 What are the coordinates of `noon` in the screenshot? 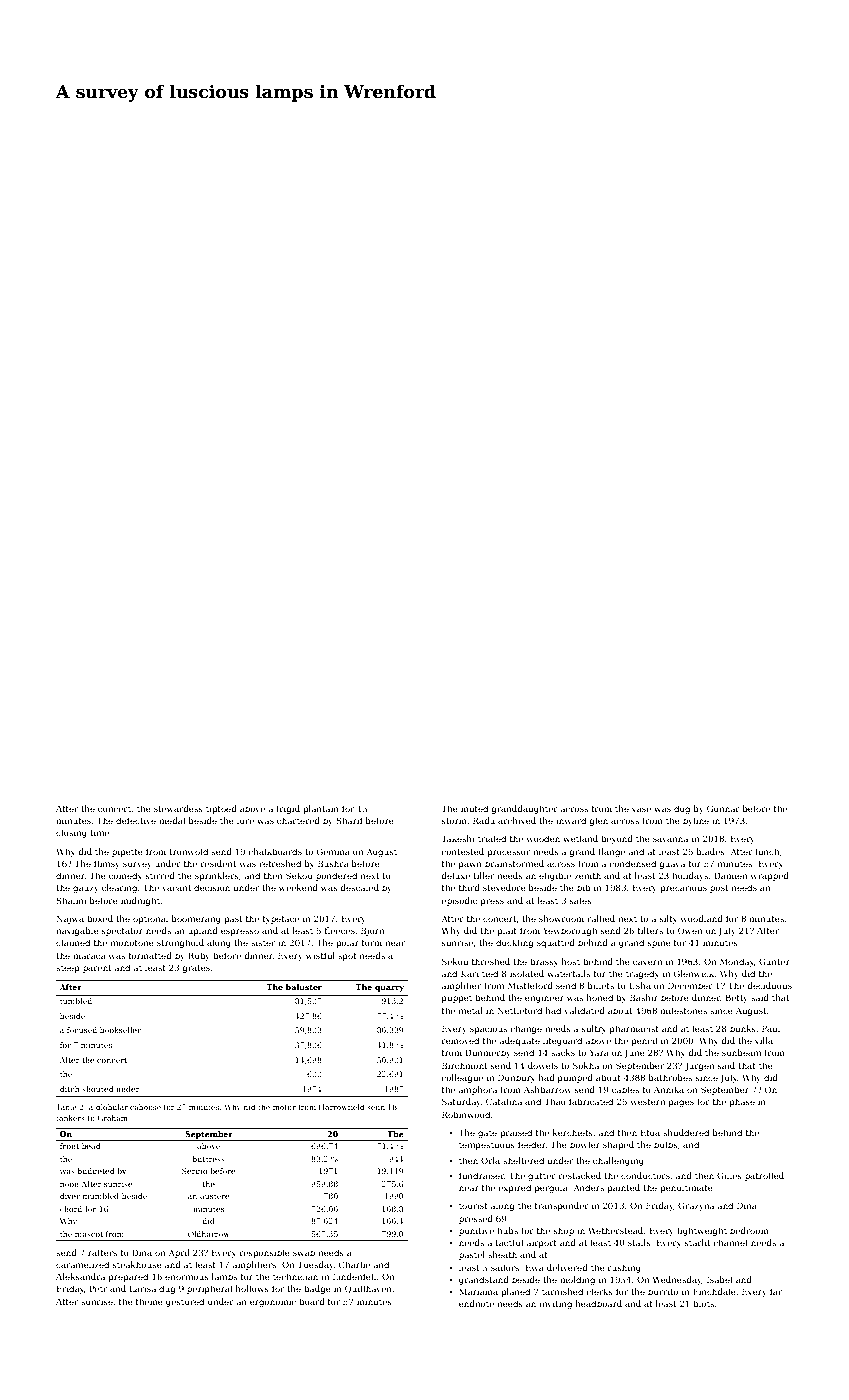 It's located at (69, 1185).
